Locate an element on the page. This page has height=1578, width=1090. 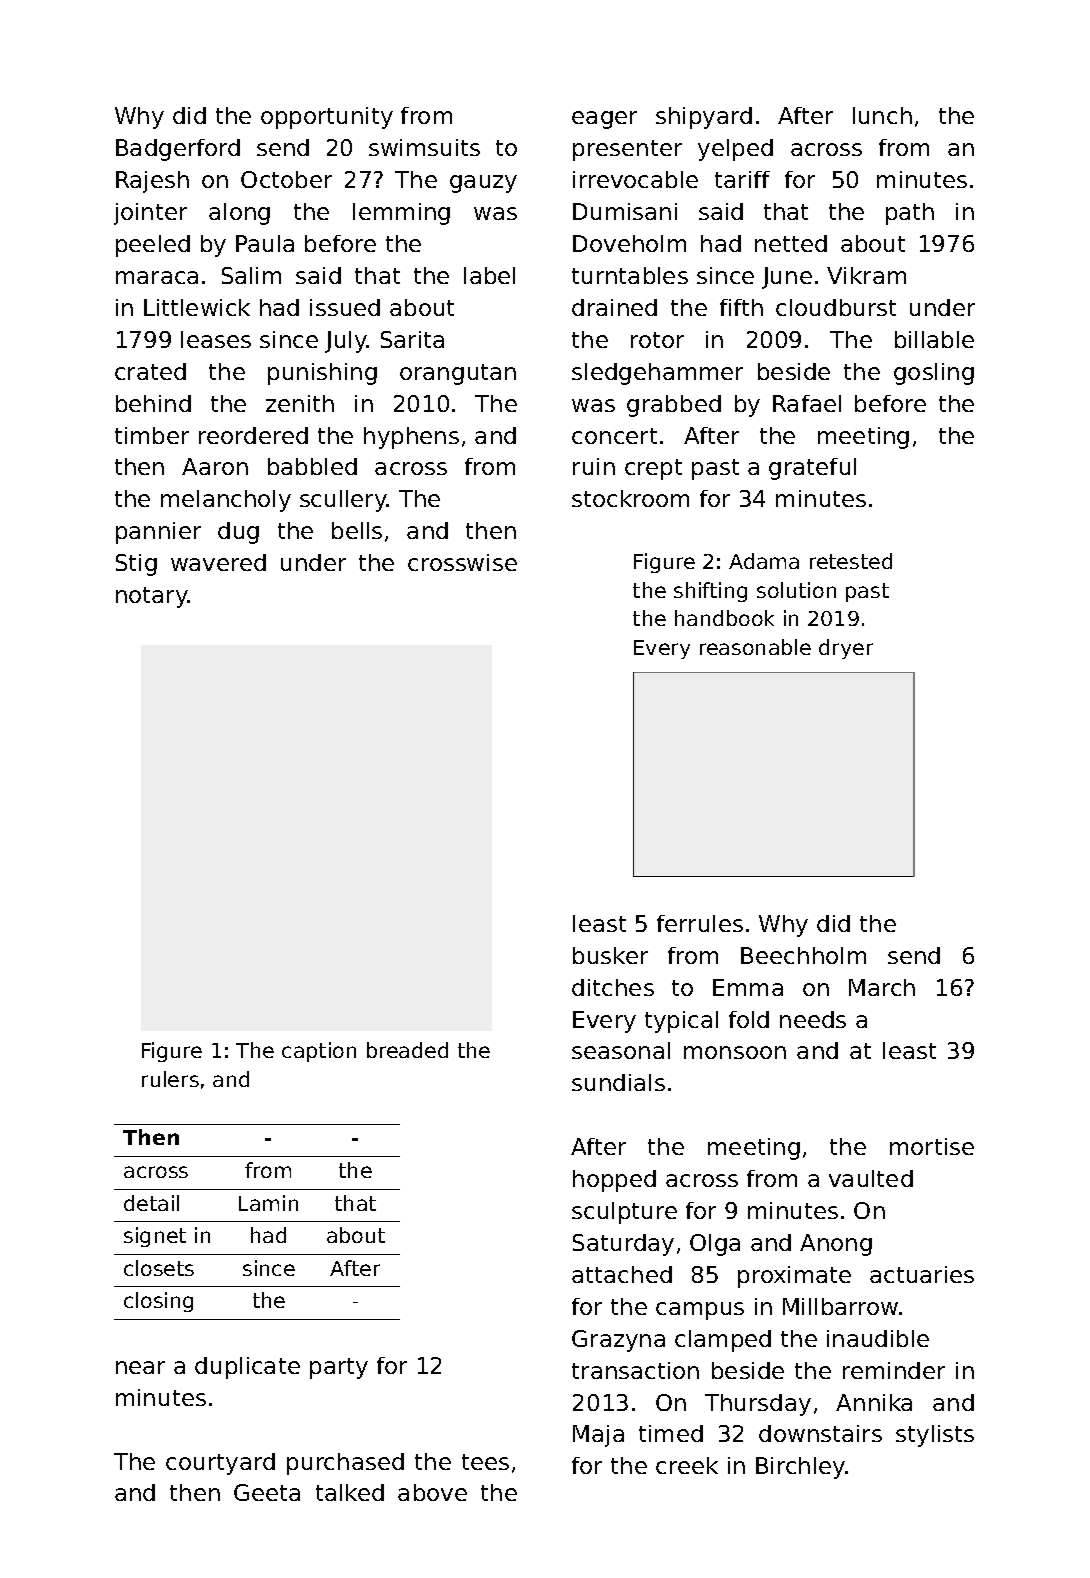
sundials is located at coordinates (618, 1082).
